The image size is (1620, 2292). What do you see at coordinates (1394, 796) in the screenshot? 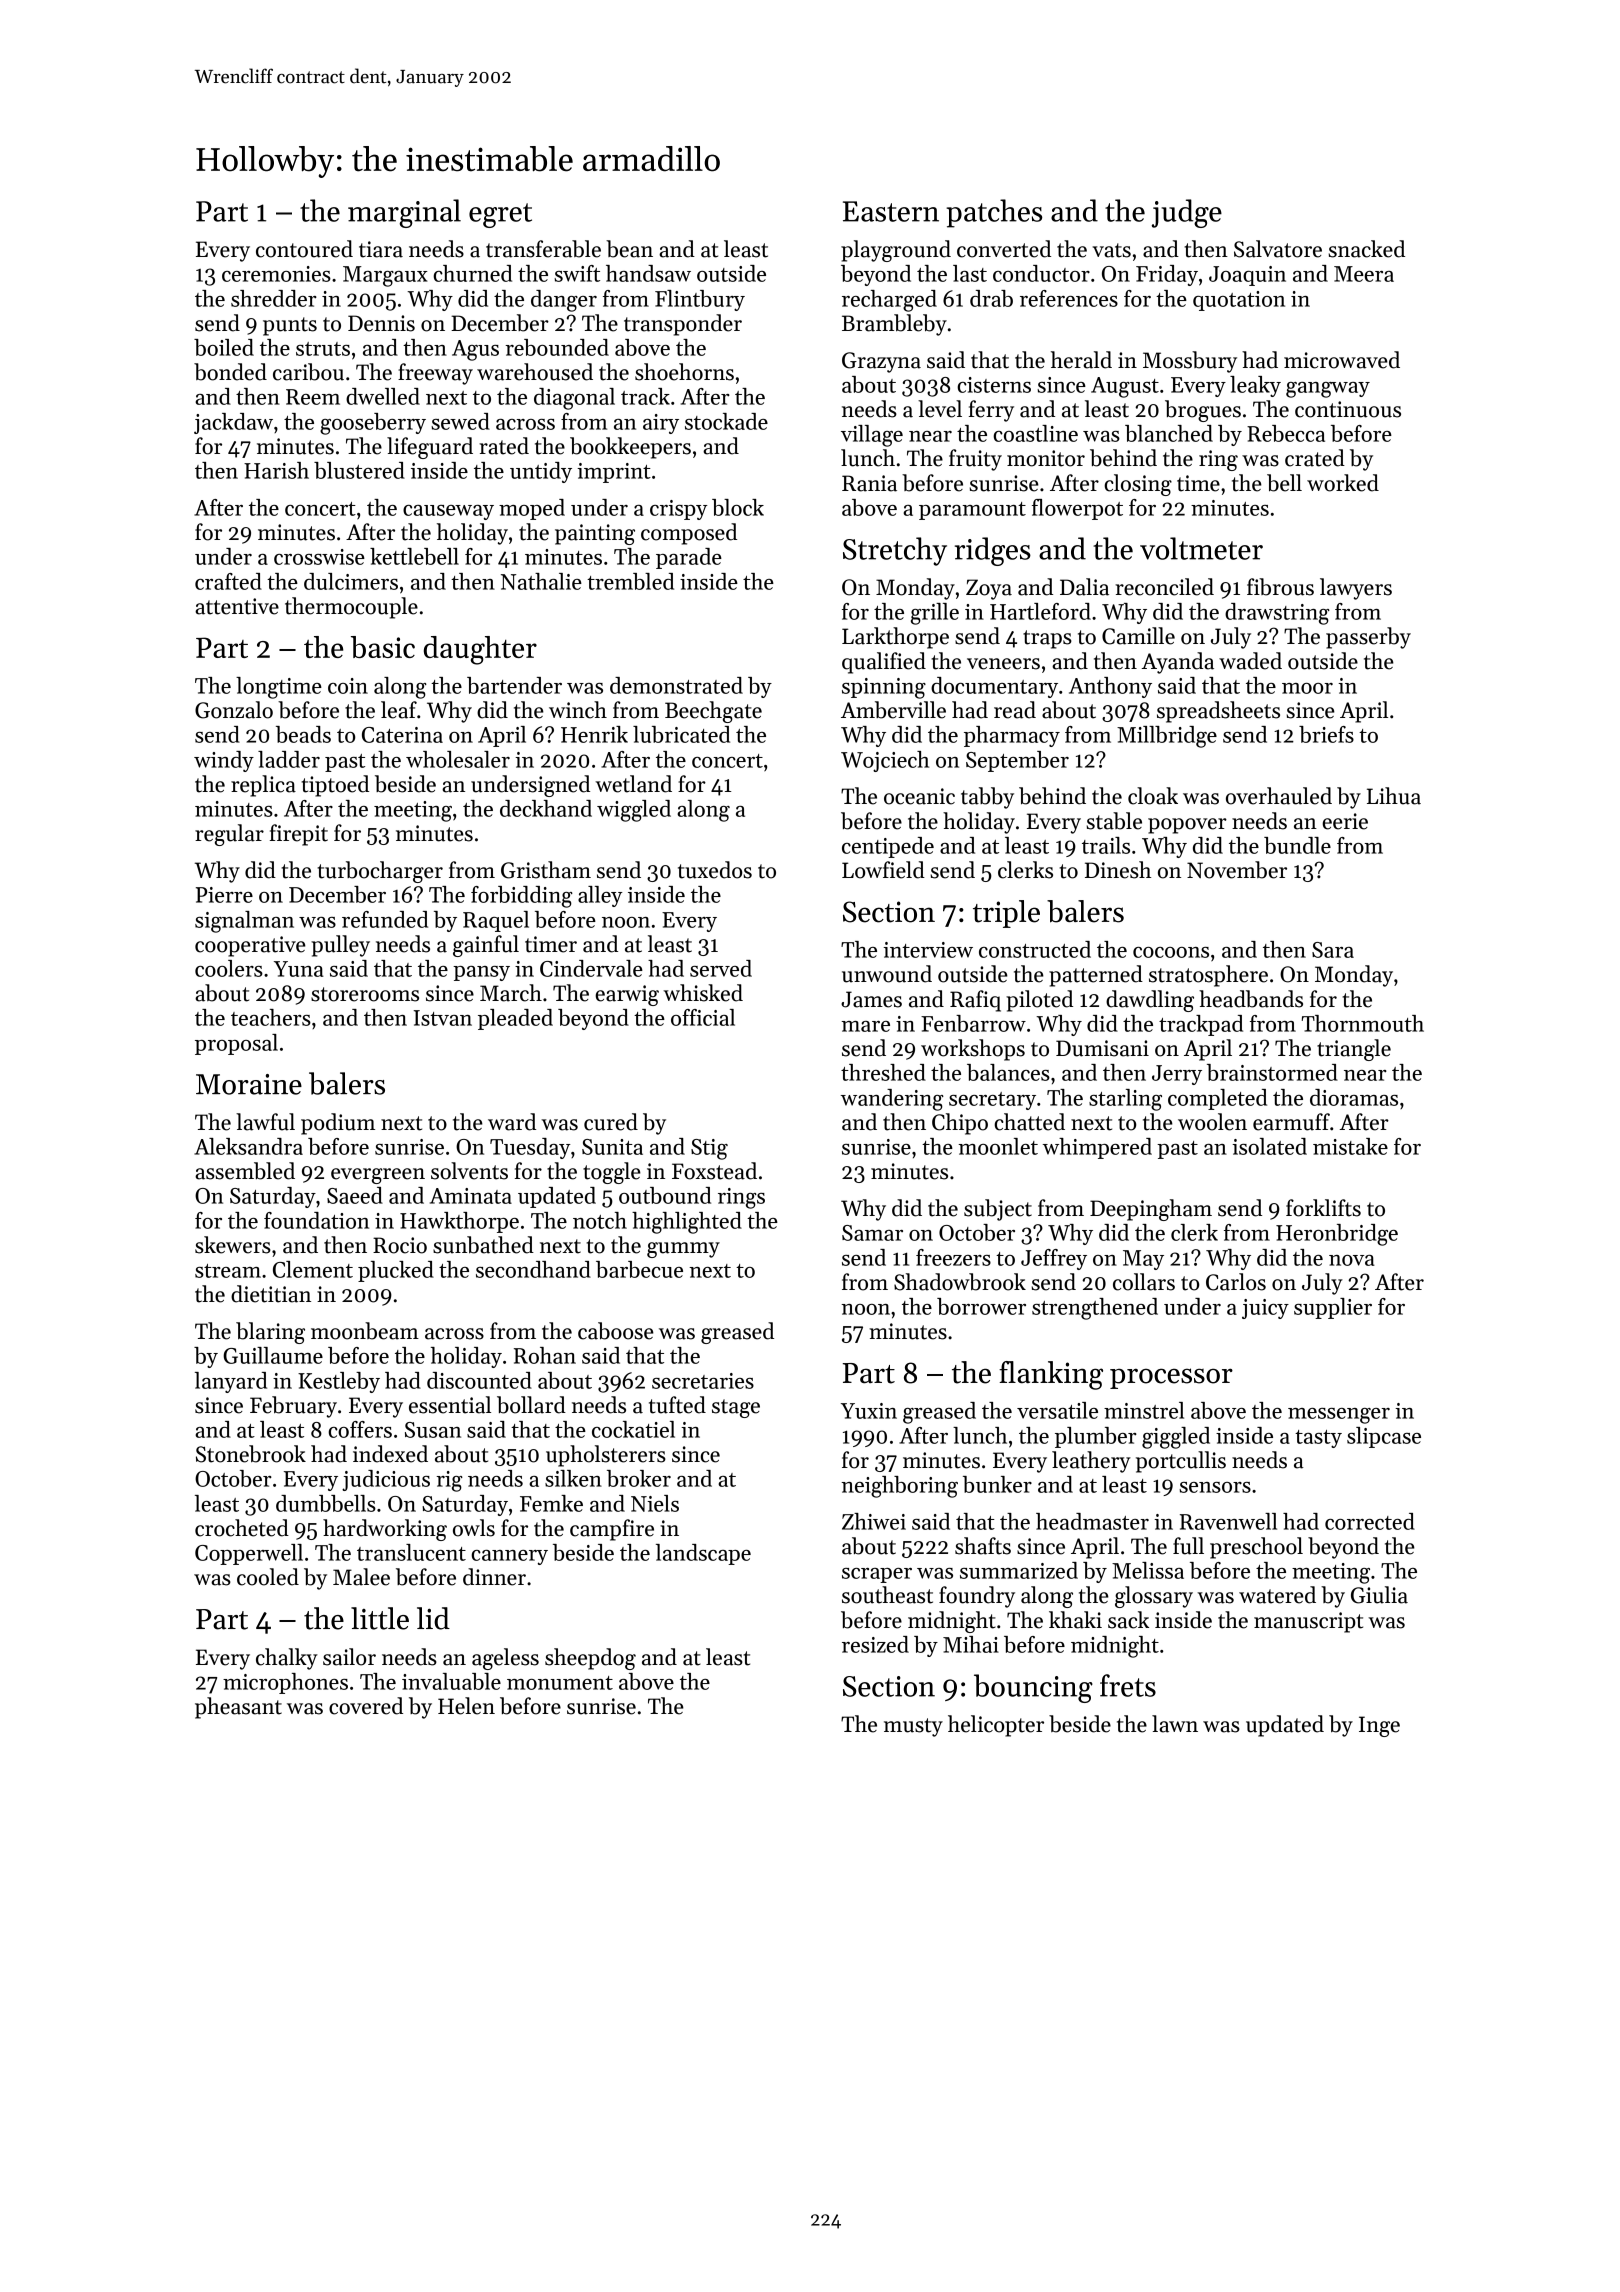
I see `Lihua` at bounding box center [1394, 796].
